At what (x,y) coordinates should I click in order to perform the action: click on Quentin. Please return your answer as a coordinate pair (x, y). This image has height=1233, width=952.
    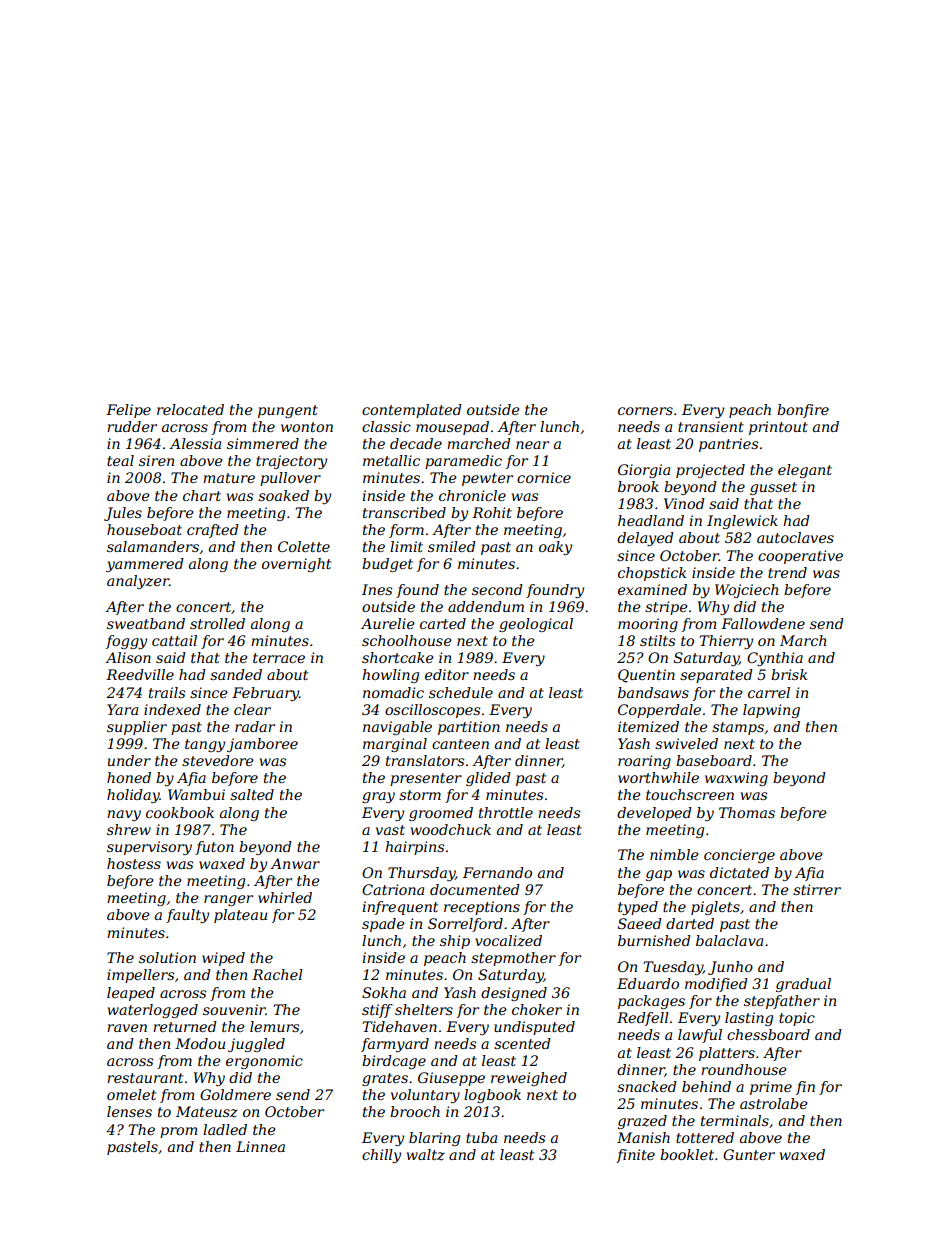
    Looking at the image, I should click on (646, 676).
